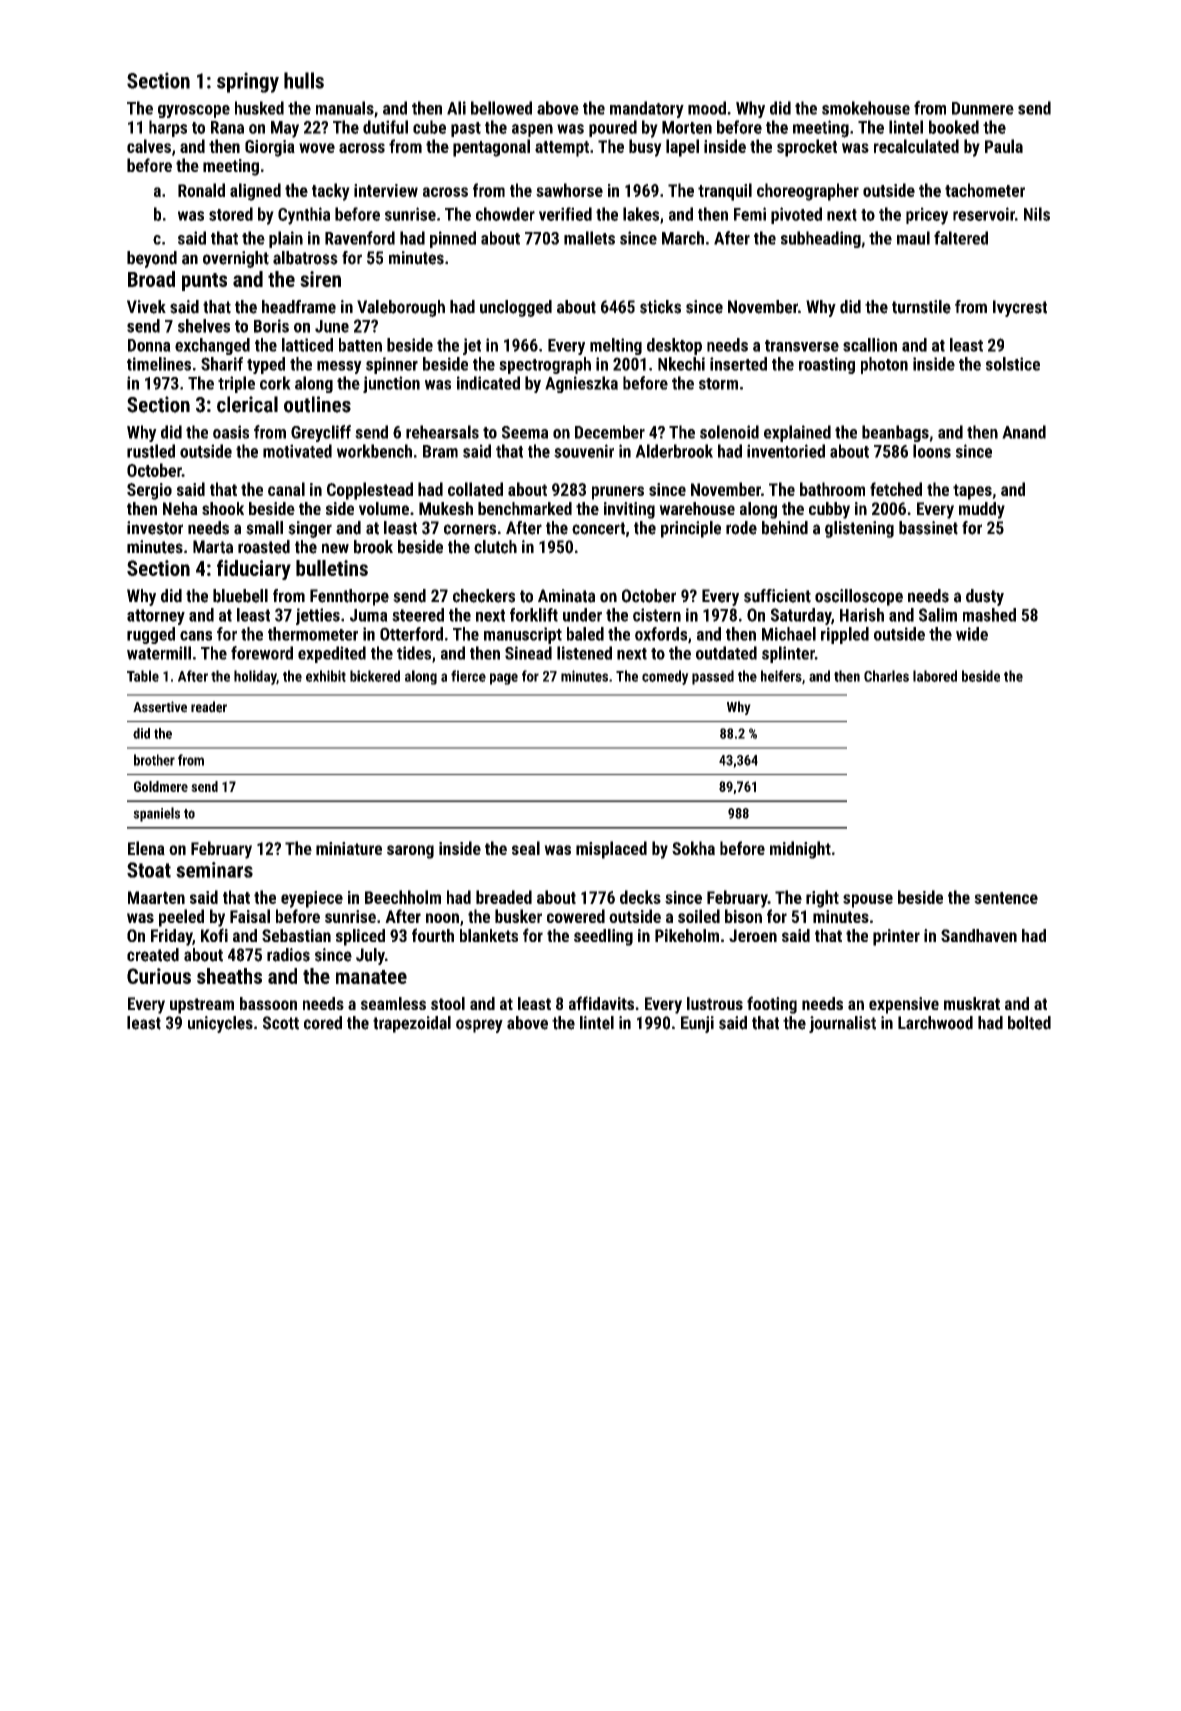 The image size is (1181, 1711). I want to click on shook, so click(223, 508).
